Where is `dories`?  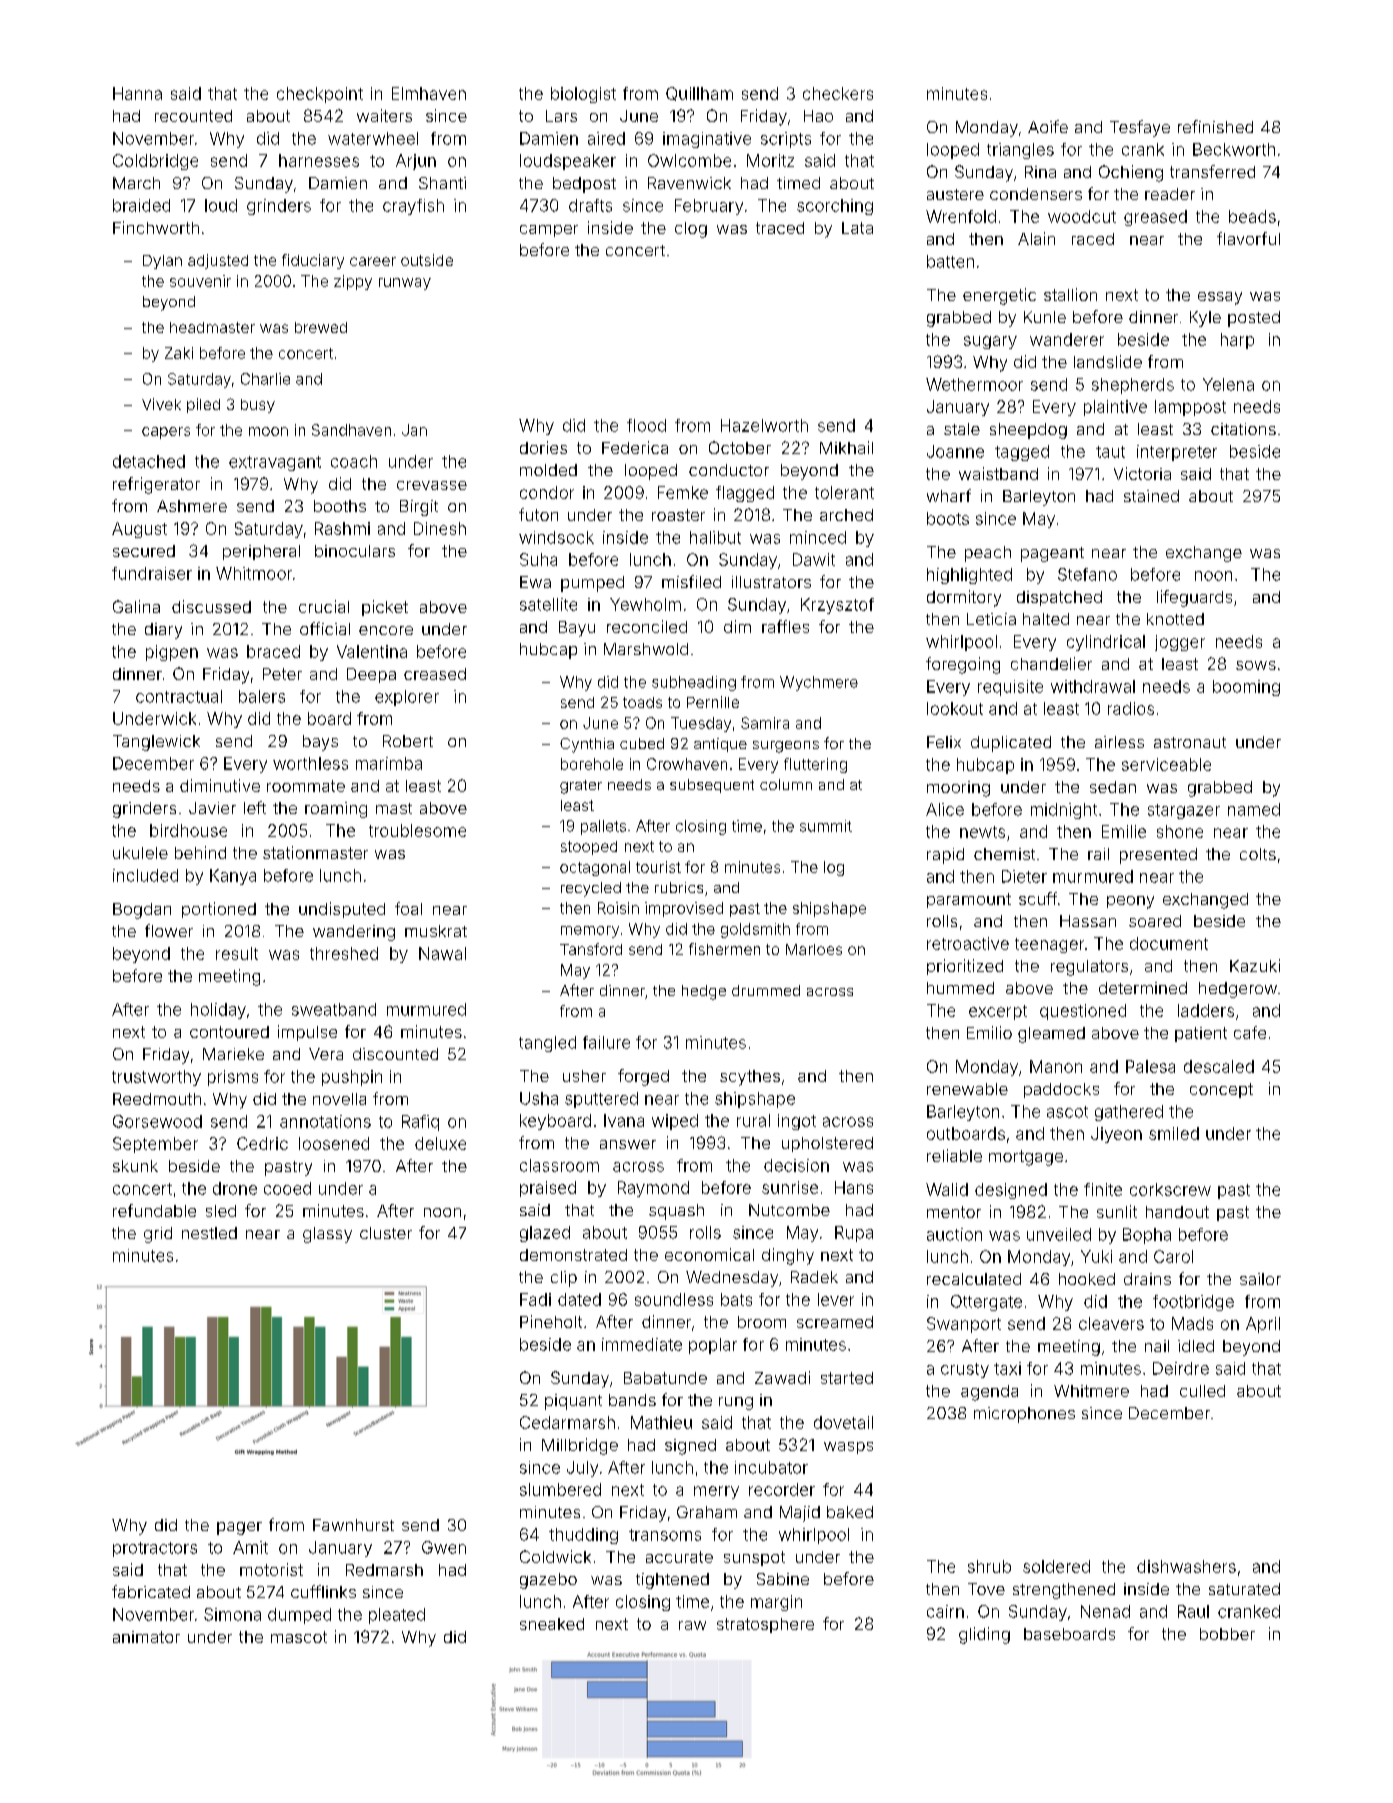 dories is located at coordinates (543, 447).
